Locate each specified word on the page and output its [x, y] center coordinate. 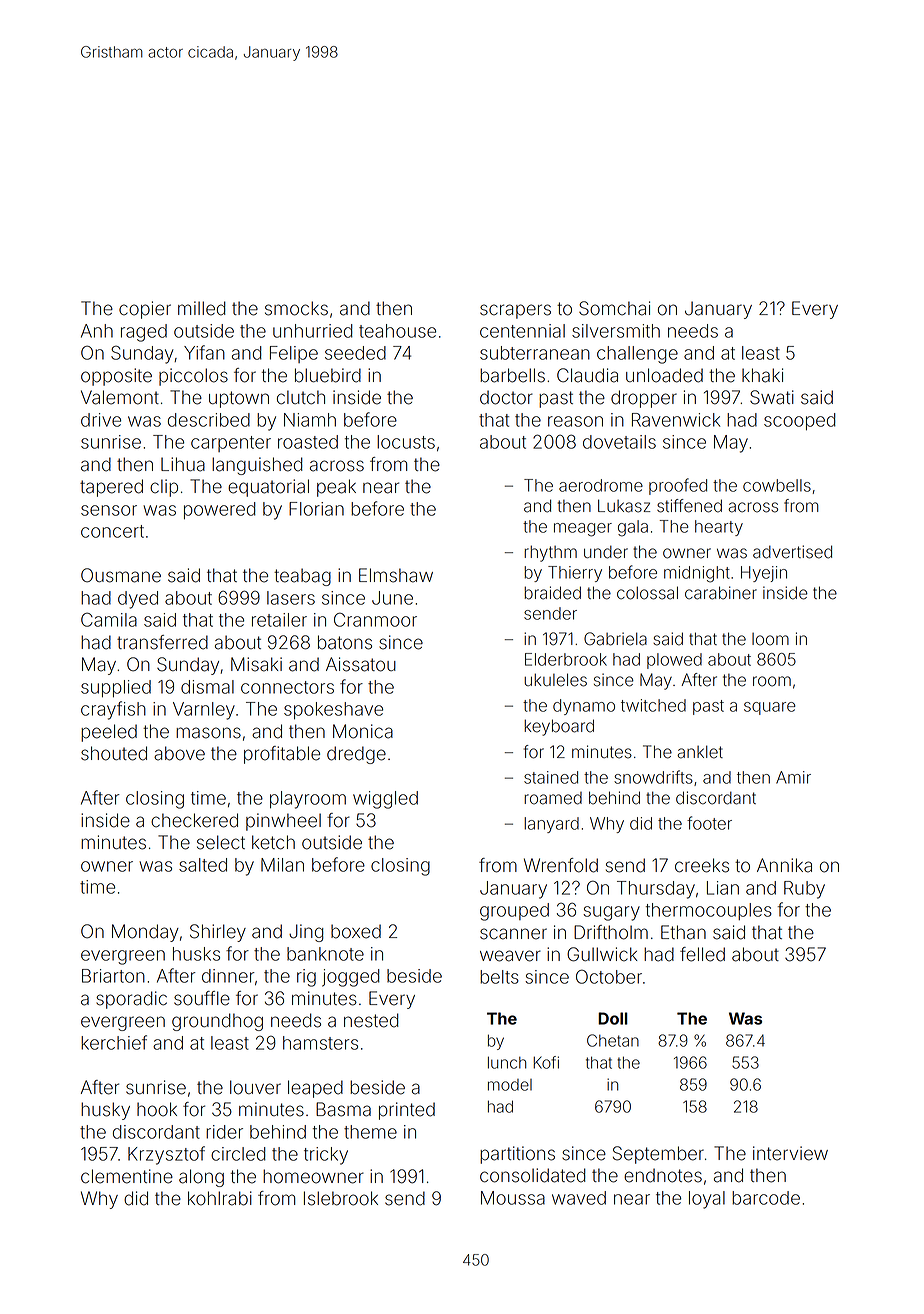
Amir [793, 777]
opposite [116, 377]
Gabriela [615, 639]
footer [709, 823]
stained [551, 777]
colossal [647, 593]
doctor [506, 397]
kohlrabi [220, 1198]
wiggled [385, 800]
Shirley [218, 933]
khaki [762, 375]
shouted [114, 753]
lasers [291, 598]
